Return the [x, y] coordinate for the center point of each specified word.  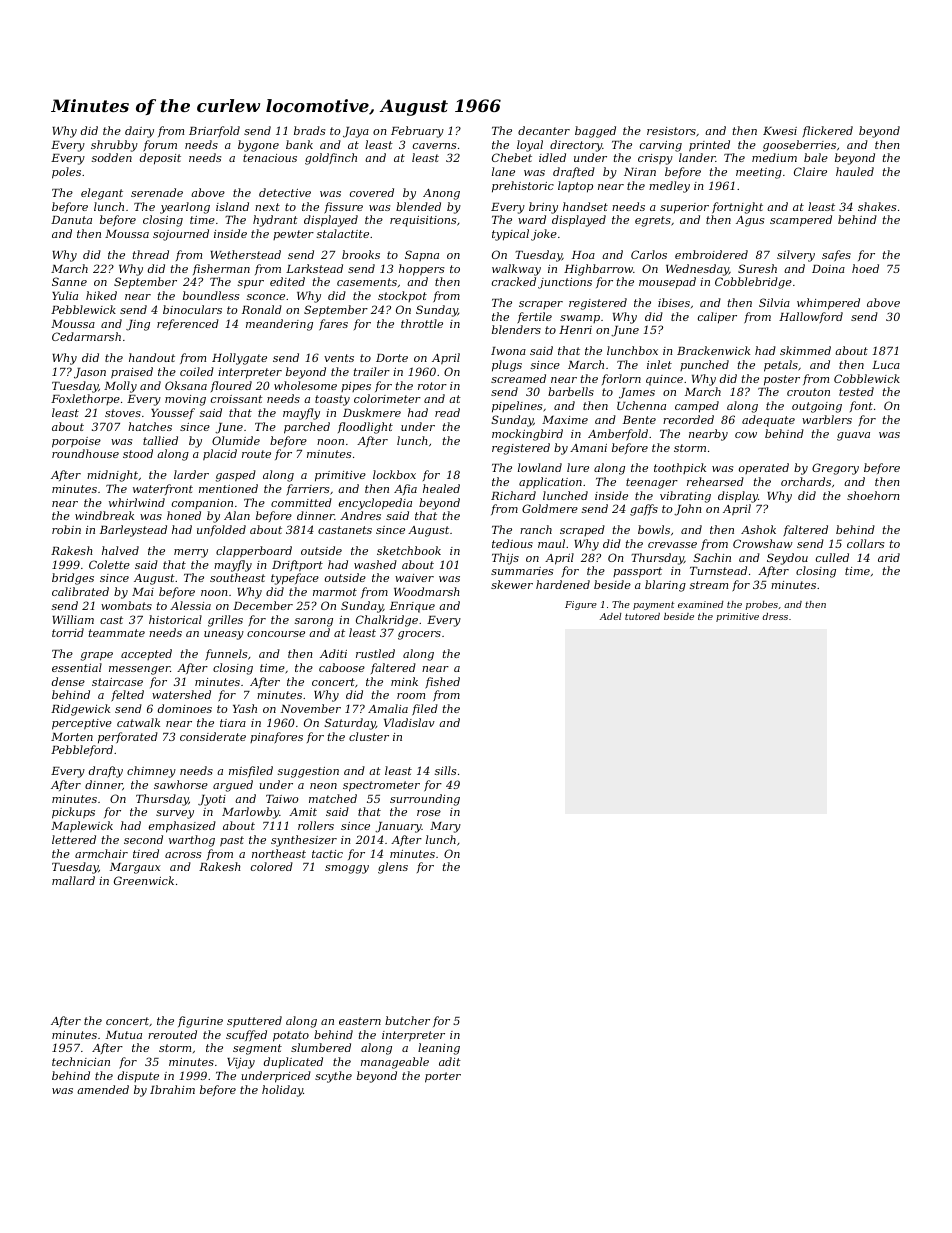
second [143, 839]
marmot [335, 592]
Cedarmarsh [86, 336]
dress [775, 616]
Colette [109, 564]
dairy [139, 132]
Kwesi [780, 131]
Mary [445, 827]
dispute [138, 1076]
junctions [565, 283]
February [417, 132]
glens [393, 868]
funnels [226, 655]
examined [701, 604]
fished [442, 683]
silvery [796, 256]
